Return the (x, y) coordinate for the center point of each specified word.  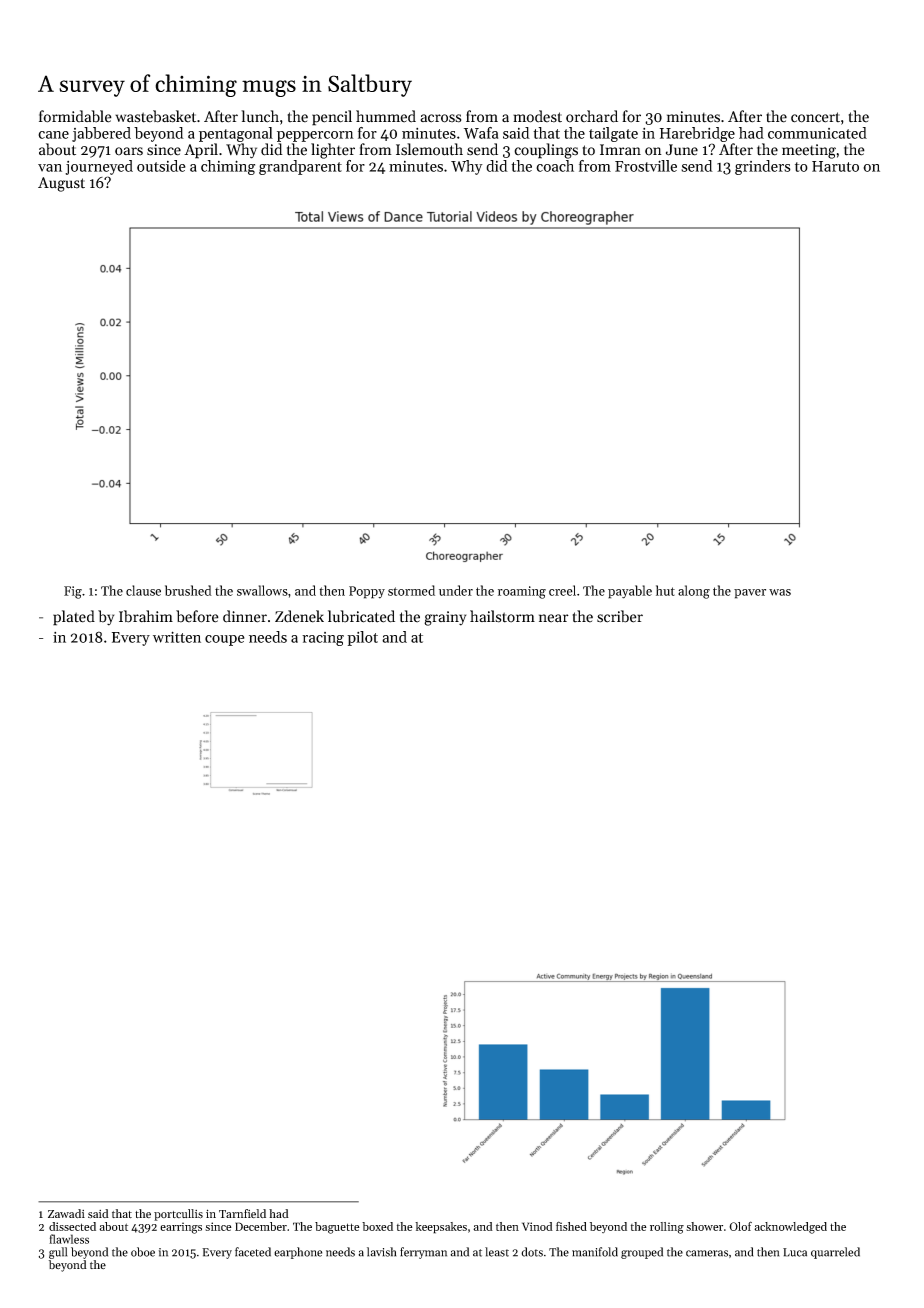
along (694, 592)
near (554, 618)
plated (74, 618)
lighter (333, 151)
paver (750, 594)
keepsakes (441, 1228)
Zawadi (66, 1213)
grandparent (300, 167)
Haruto (835, 166)
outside (161, 166)
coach (555, 166)
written (177, 637)
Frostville (646, 166)
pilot (362, 638)
